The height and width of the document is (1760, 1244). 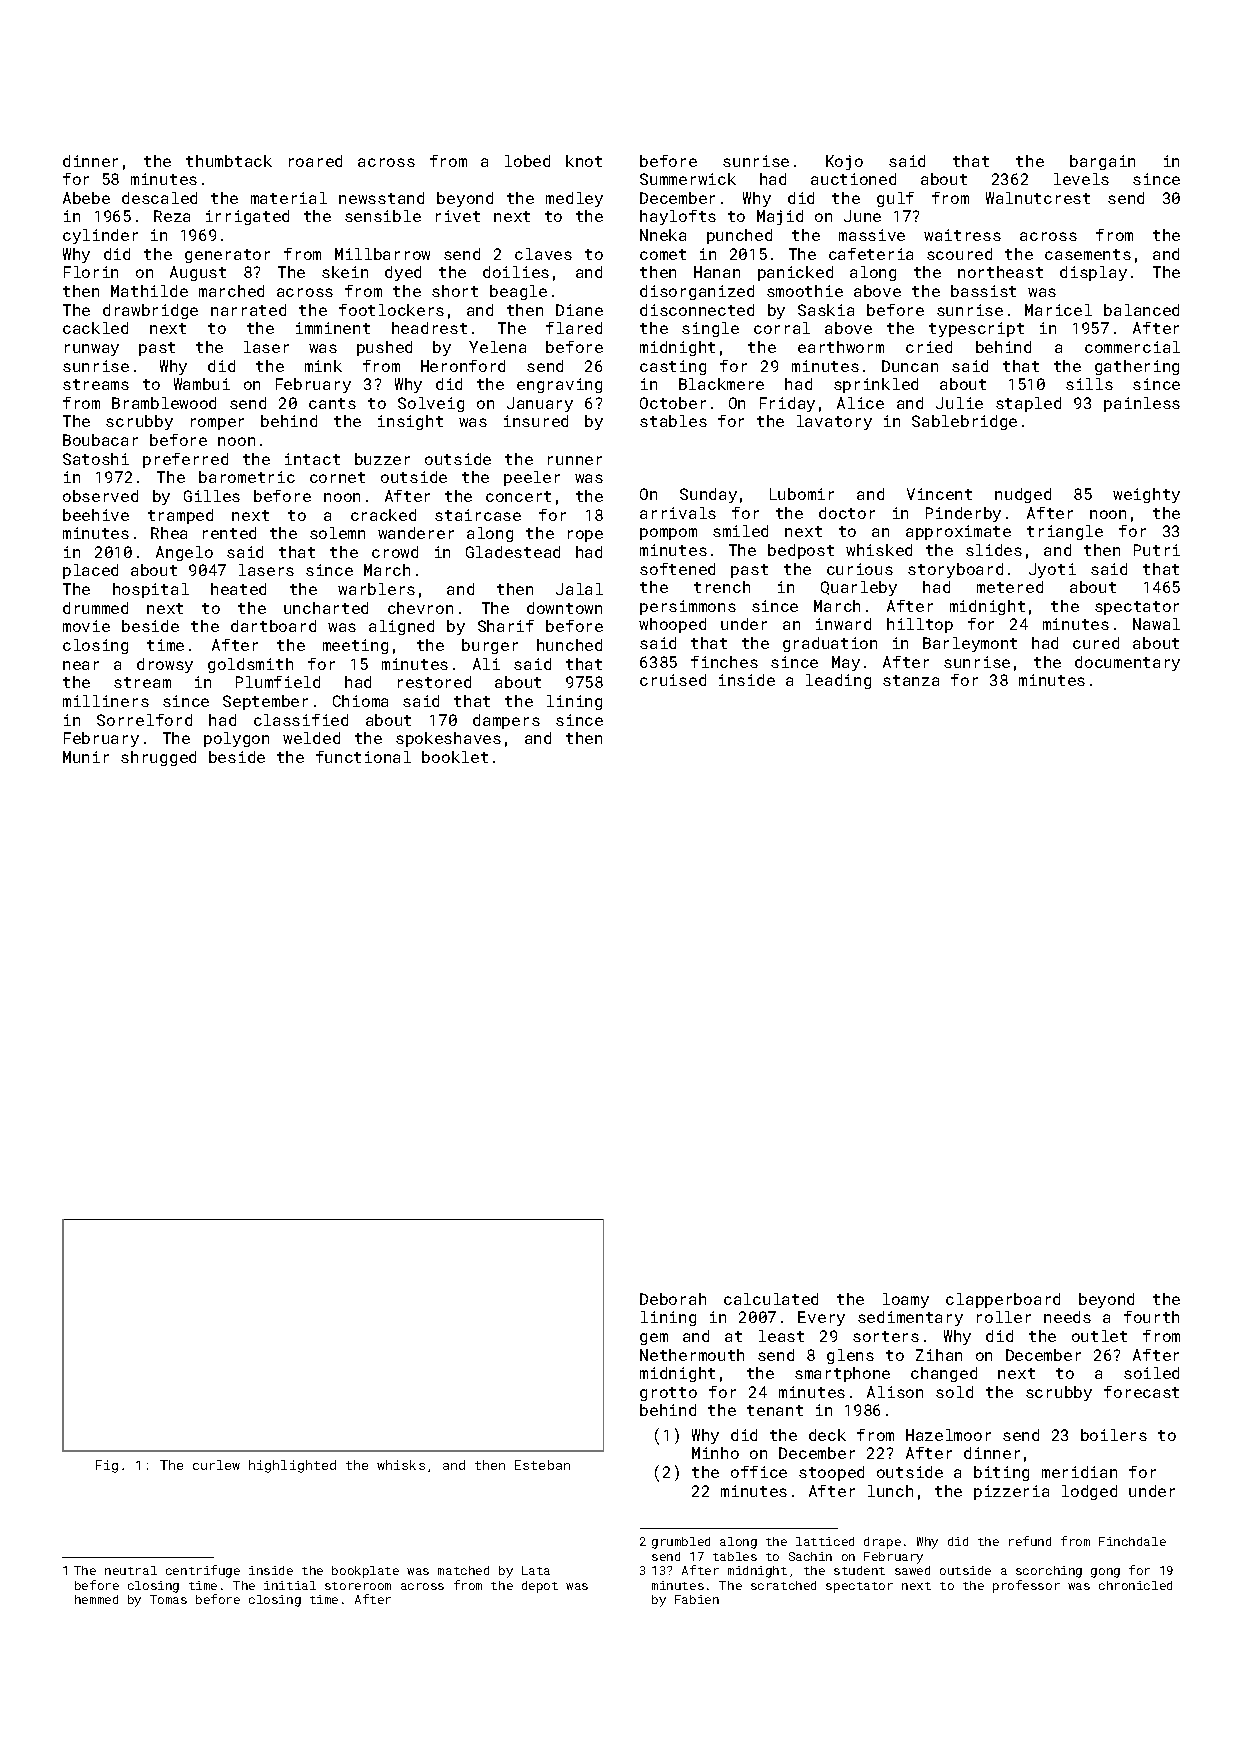 I want to click on Deborah, so click(x=673, y=1299).
